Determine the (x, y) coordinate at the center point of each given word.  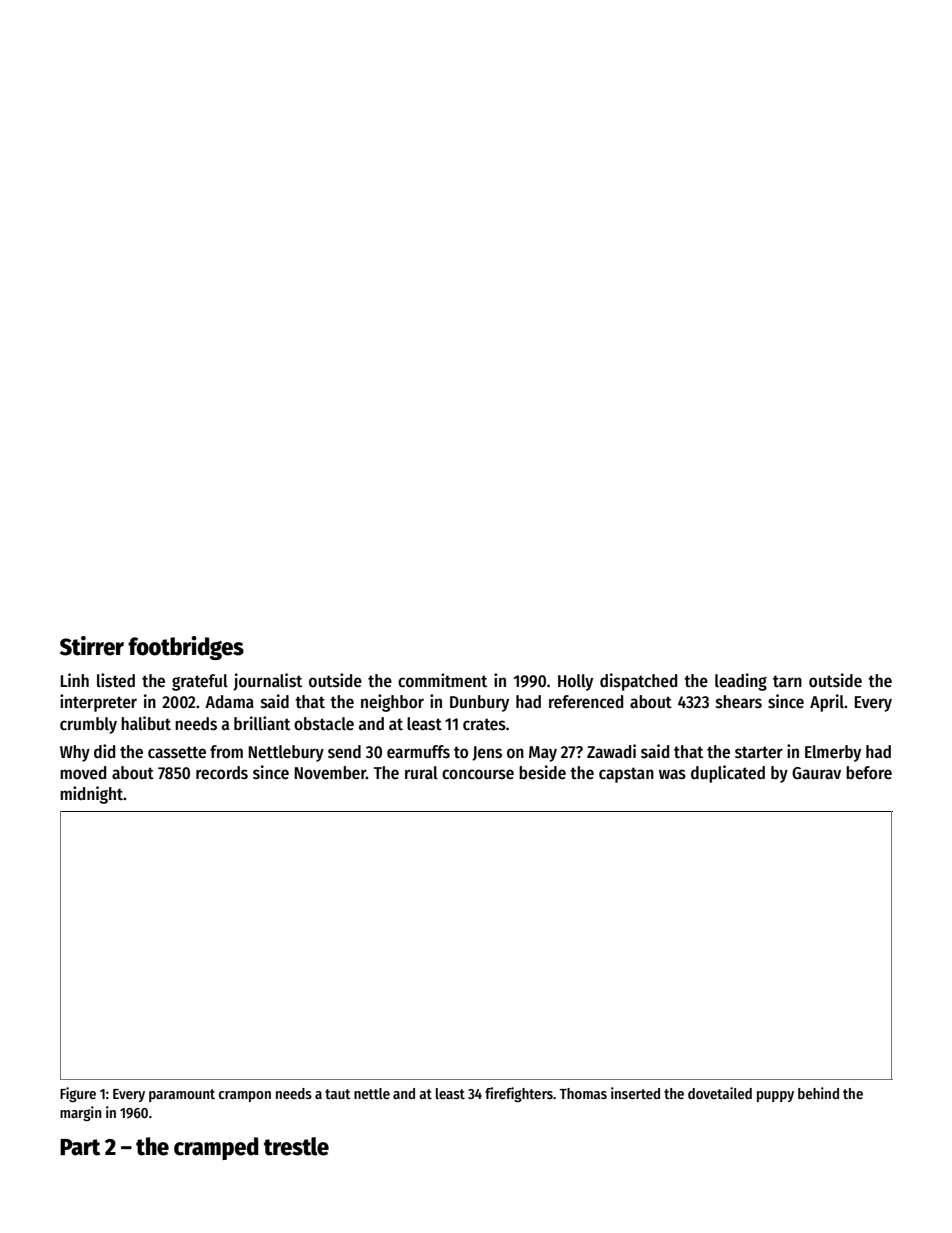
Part (80, 1147)
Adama (229, 701)
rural (421, 773)
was (672, 774)
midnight (91, 795)
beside (542, 772)
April (827, 703)
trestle (296, 1146)
